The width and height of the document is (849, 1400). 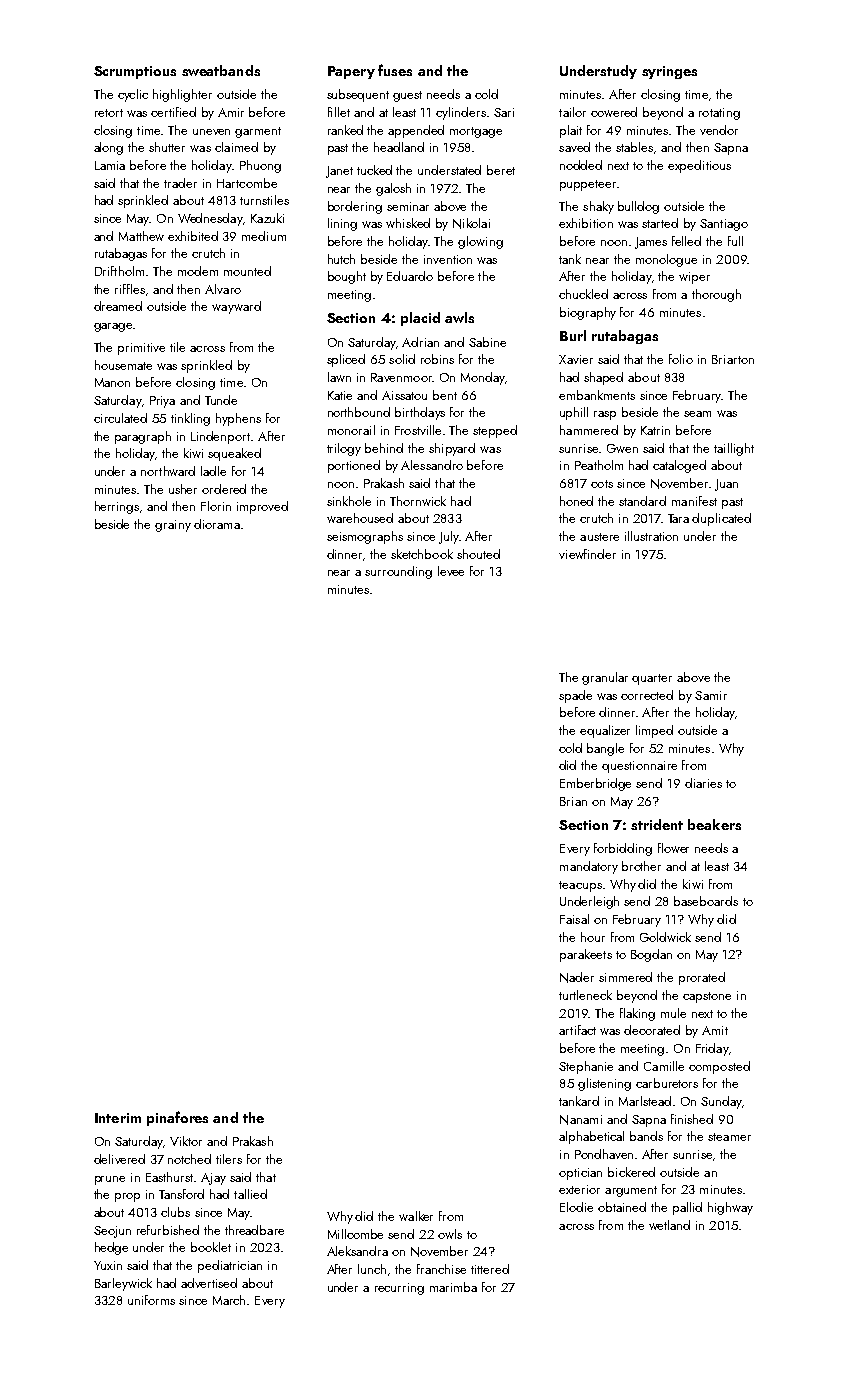 I want to click on questionnaire, so click(x=639, y=767).
